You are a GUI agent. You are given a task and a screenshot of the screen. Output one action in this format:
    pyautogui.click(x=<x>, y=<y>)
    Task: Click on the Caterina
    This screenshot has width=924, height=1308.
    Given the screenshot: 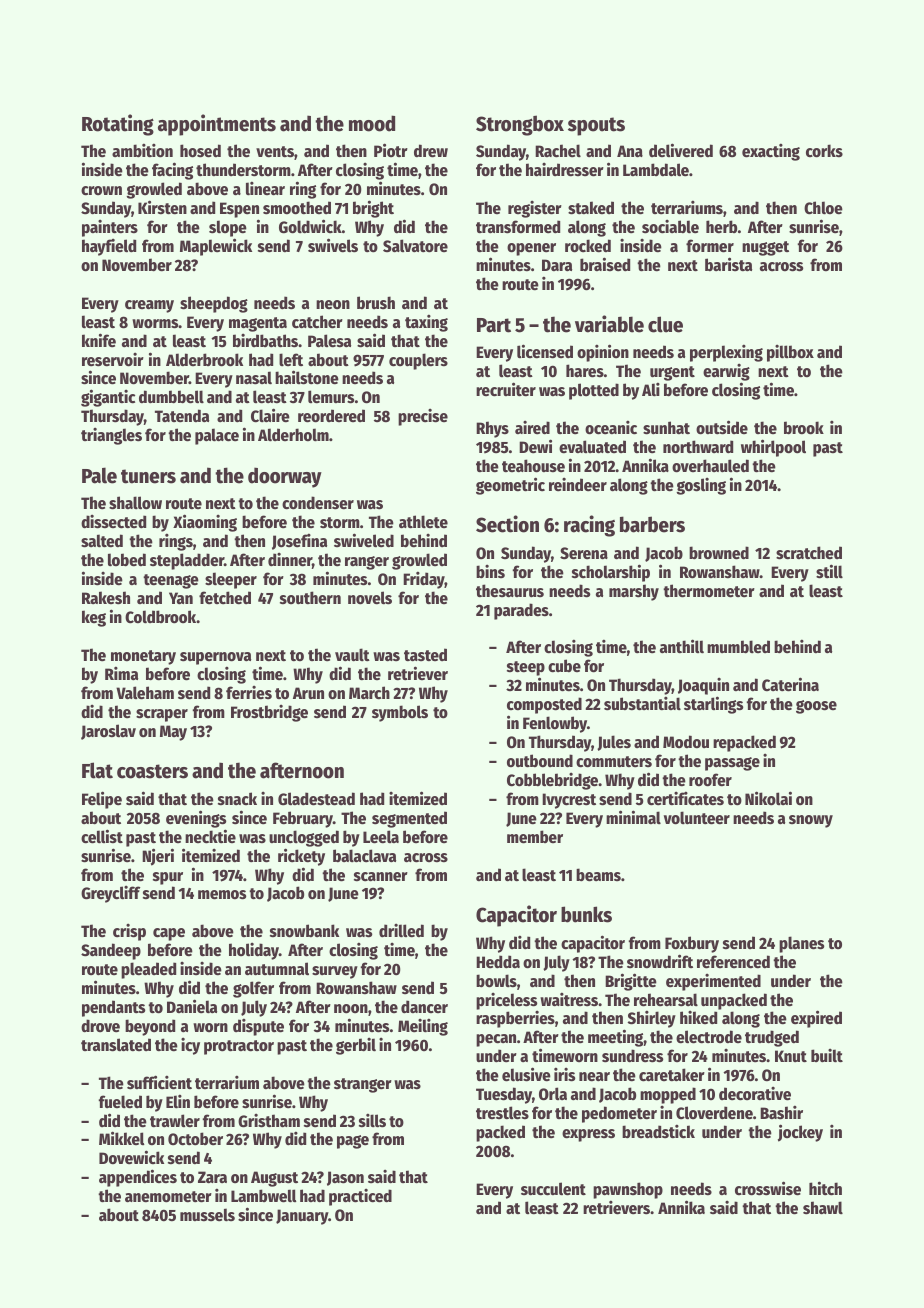 What is the action you would take?
    pyautogui.click(x=790, y=684)
